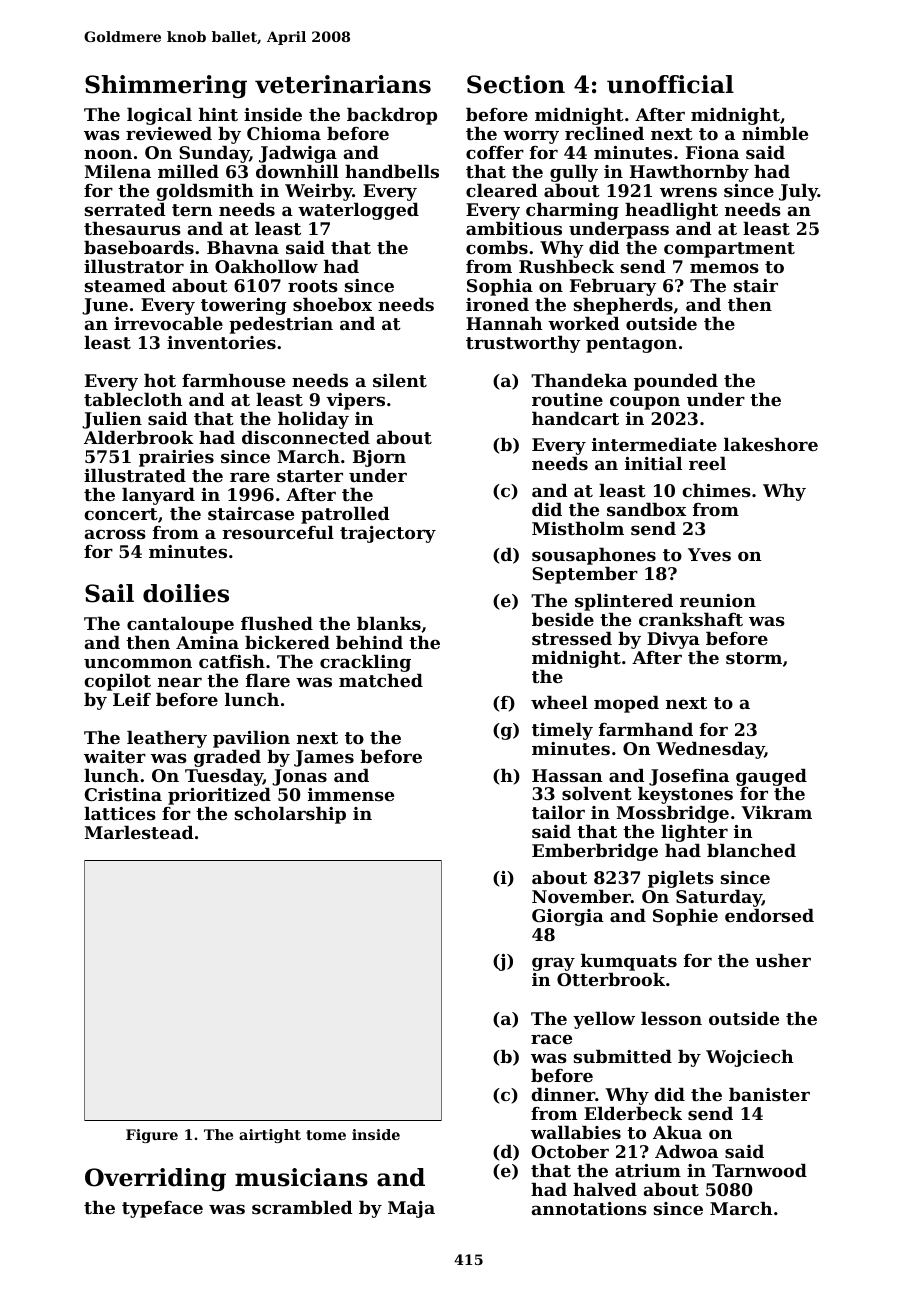 This screenshot has width=908, height=1316. What do you see at coordinates (724, 268) in the screenshot?
I see `memos` at bounding box center [724, 268].
